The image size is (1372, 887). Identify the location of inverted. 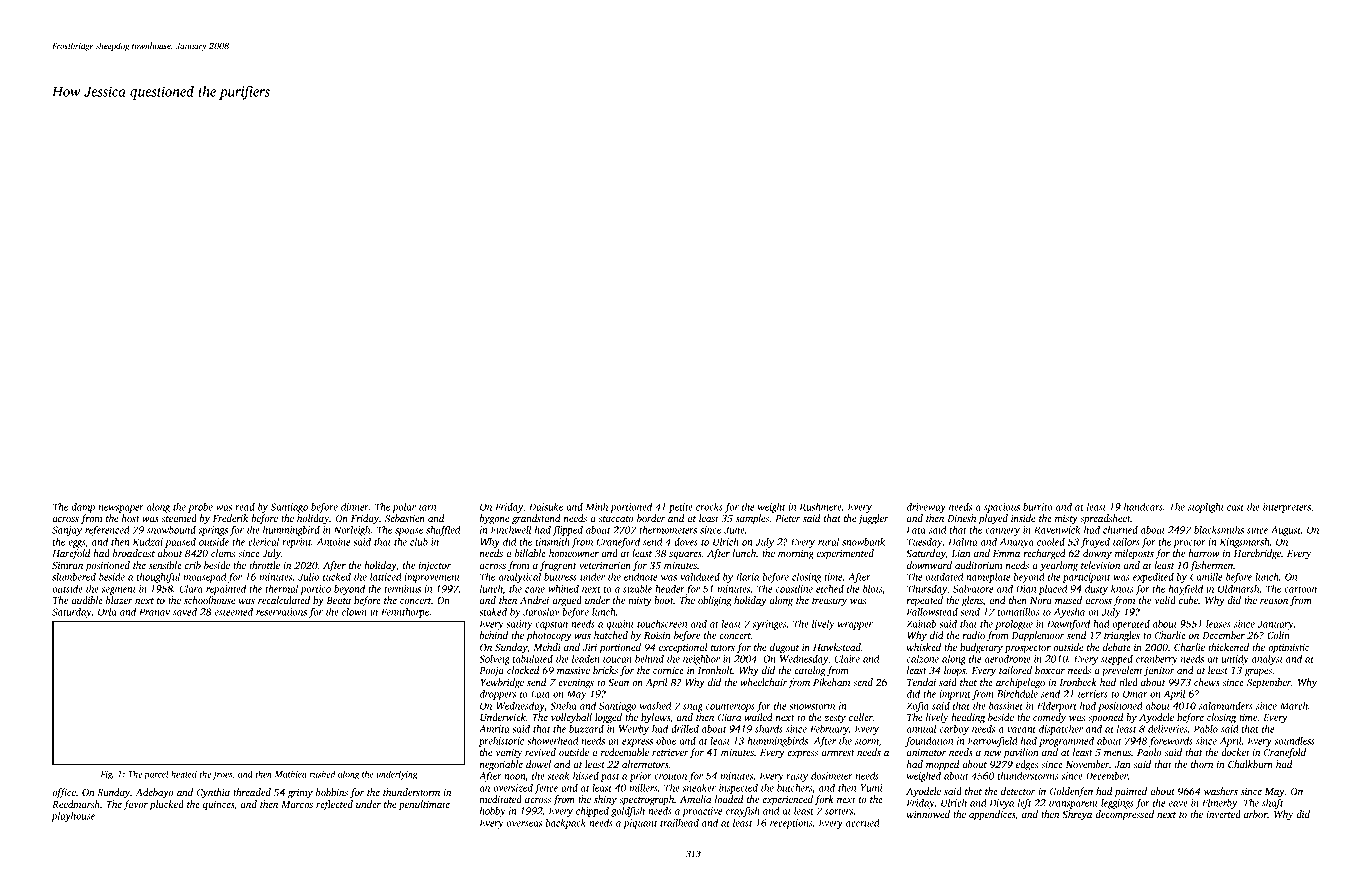
(1223, 814).
